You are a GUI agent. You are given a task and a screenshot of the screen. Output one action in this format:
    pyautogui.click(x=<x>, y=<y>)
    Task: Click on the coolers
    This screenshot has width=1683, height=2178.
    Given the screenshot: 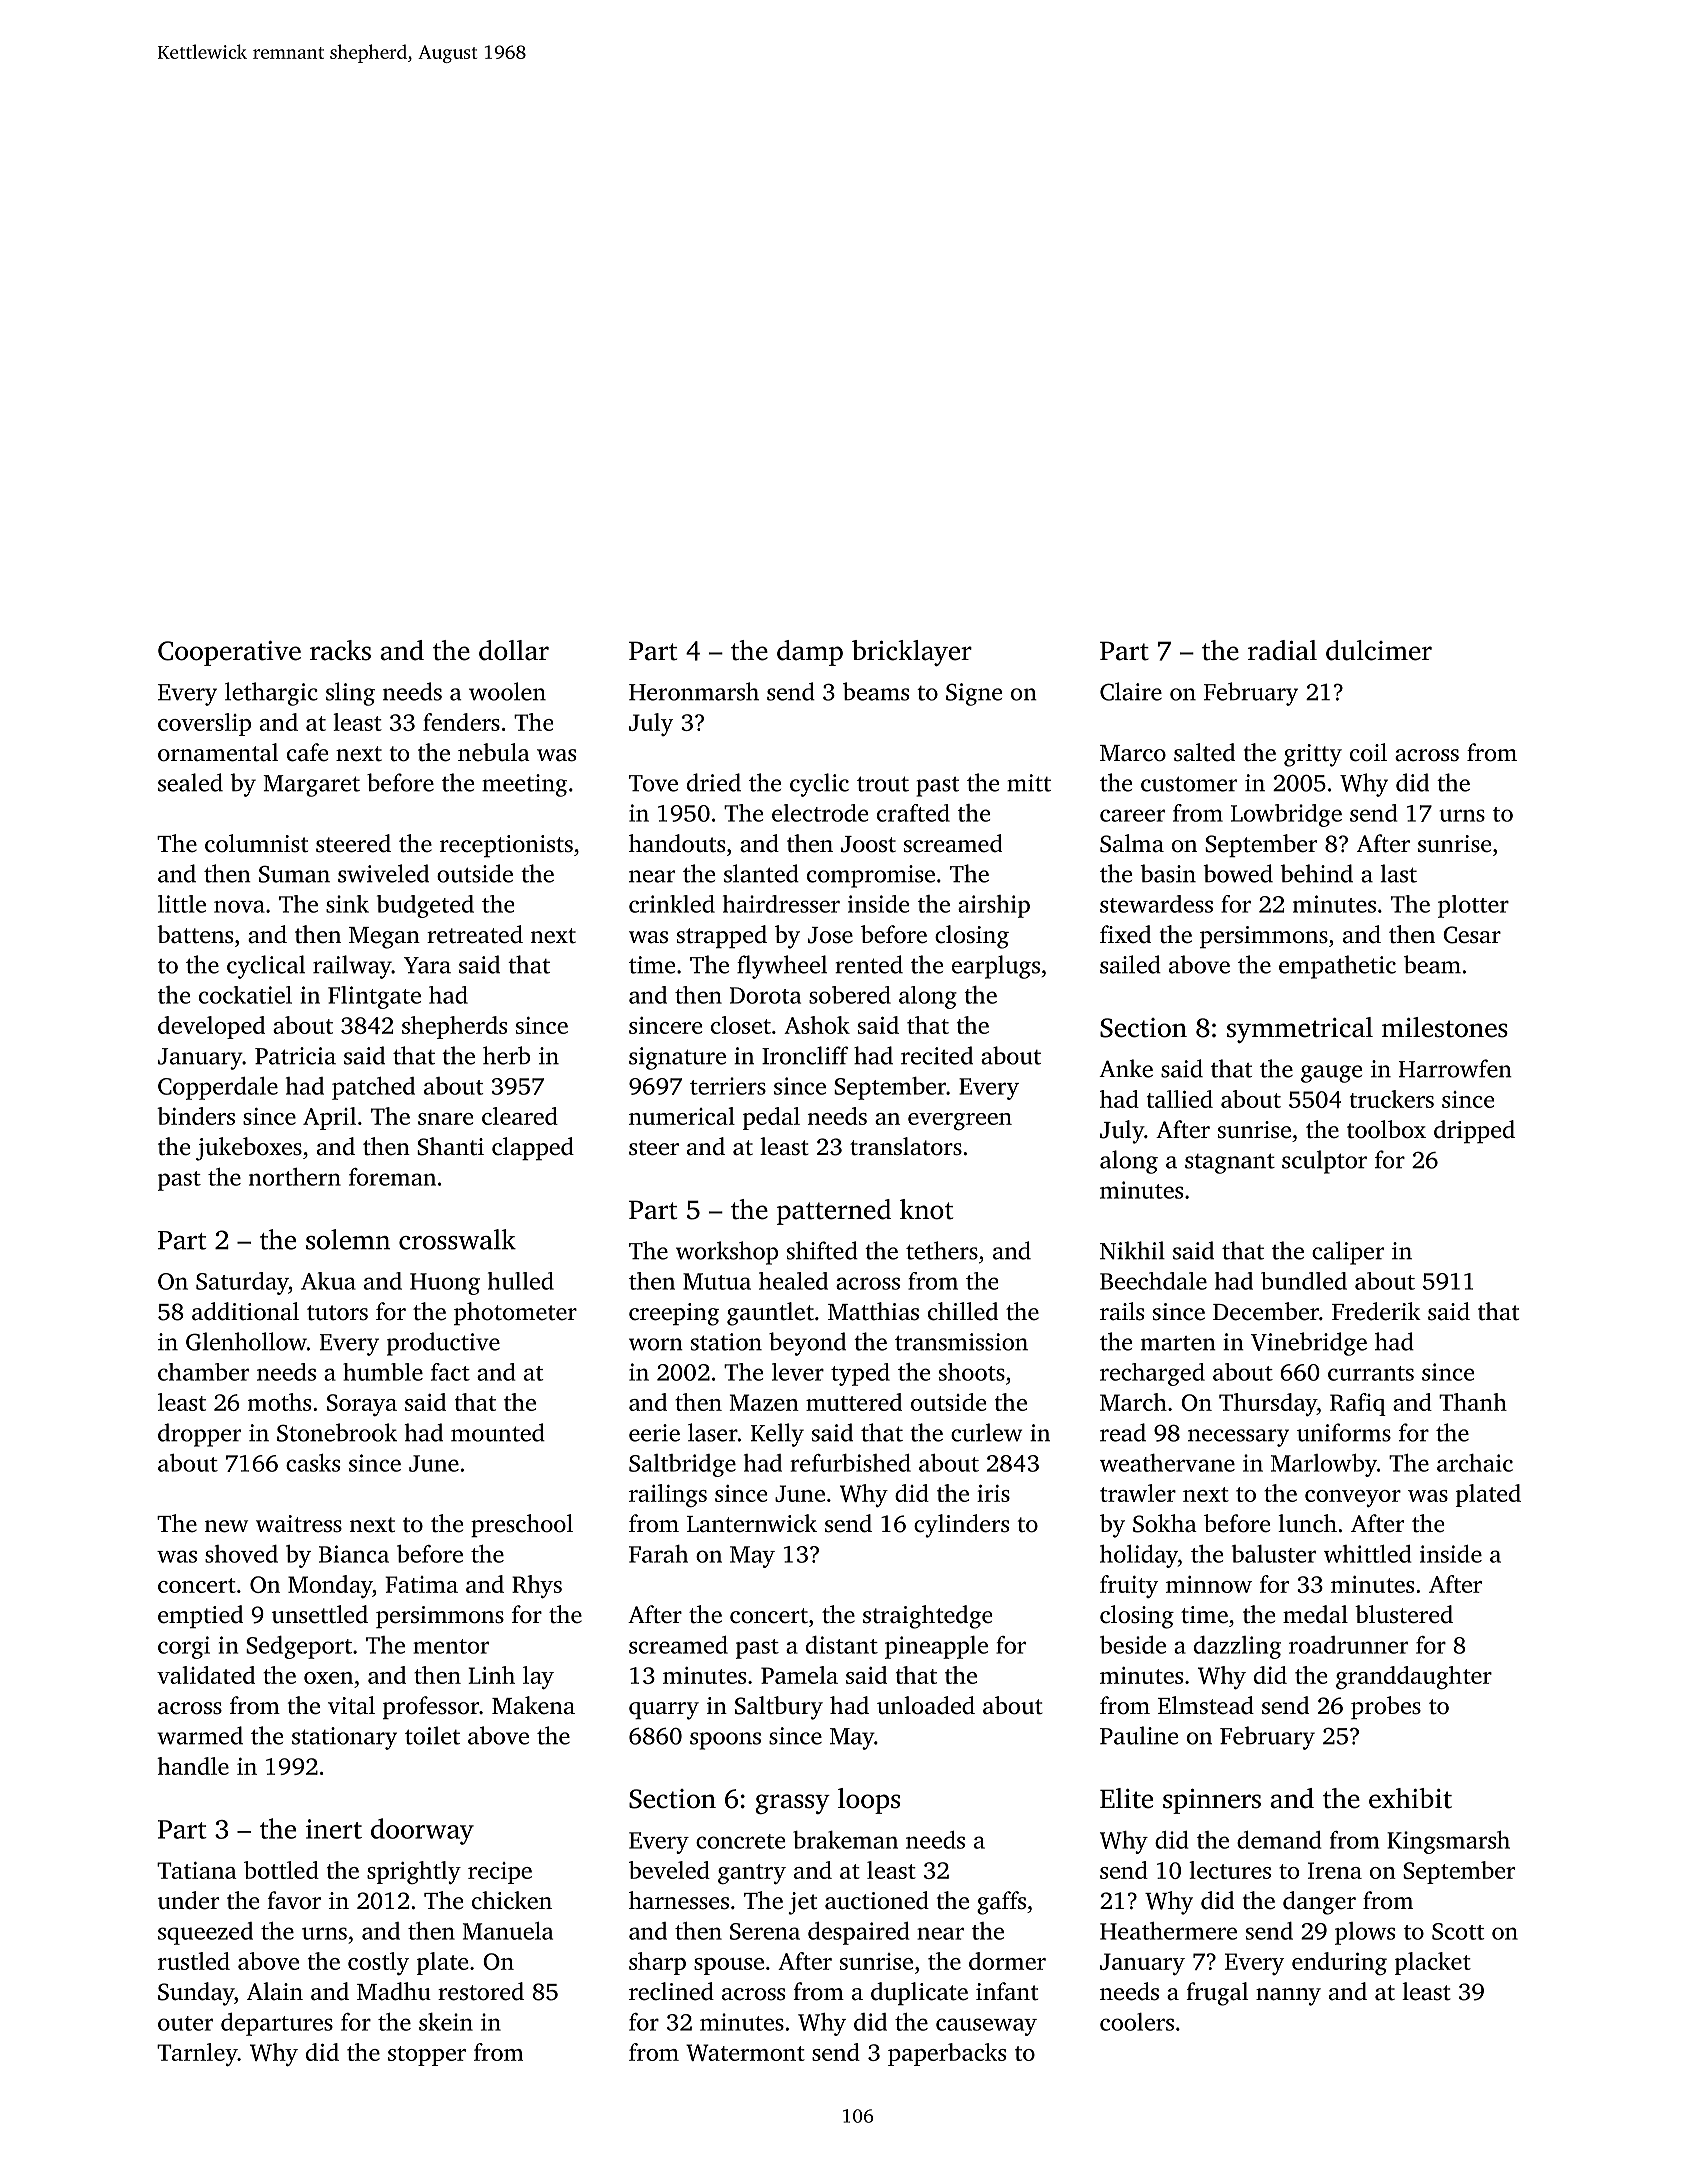 What is the action you would take?
    pyautogui.click(x=1137, y=2022)
